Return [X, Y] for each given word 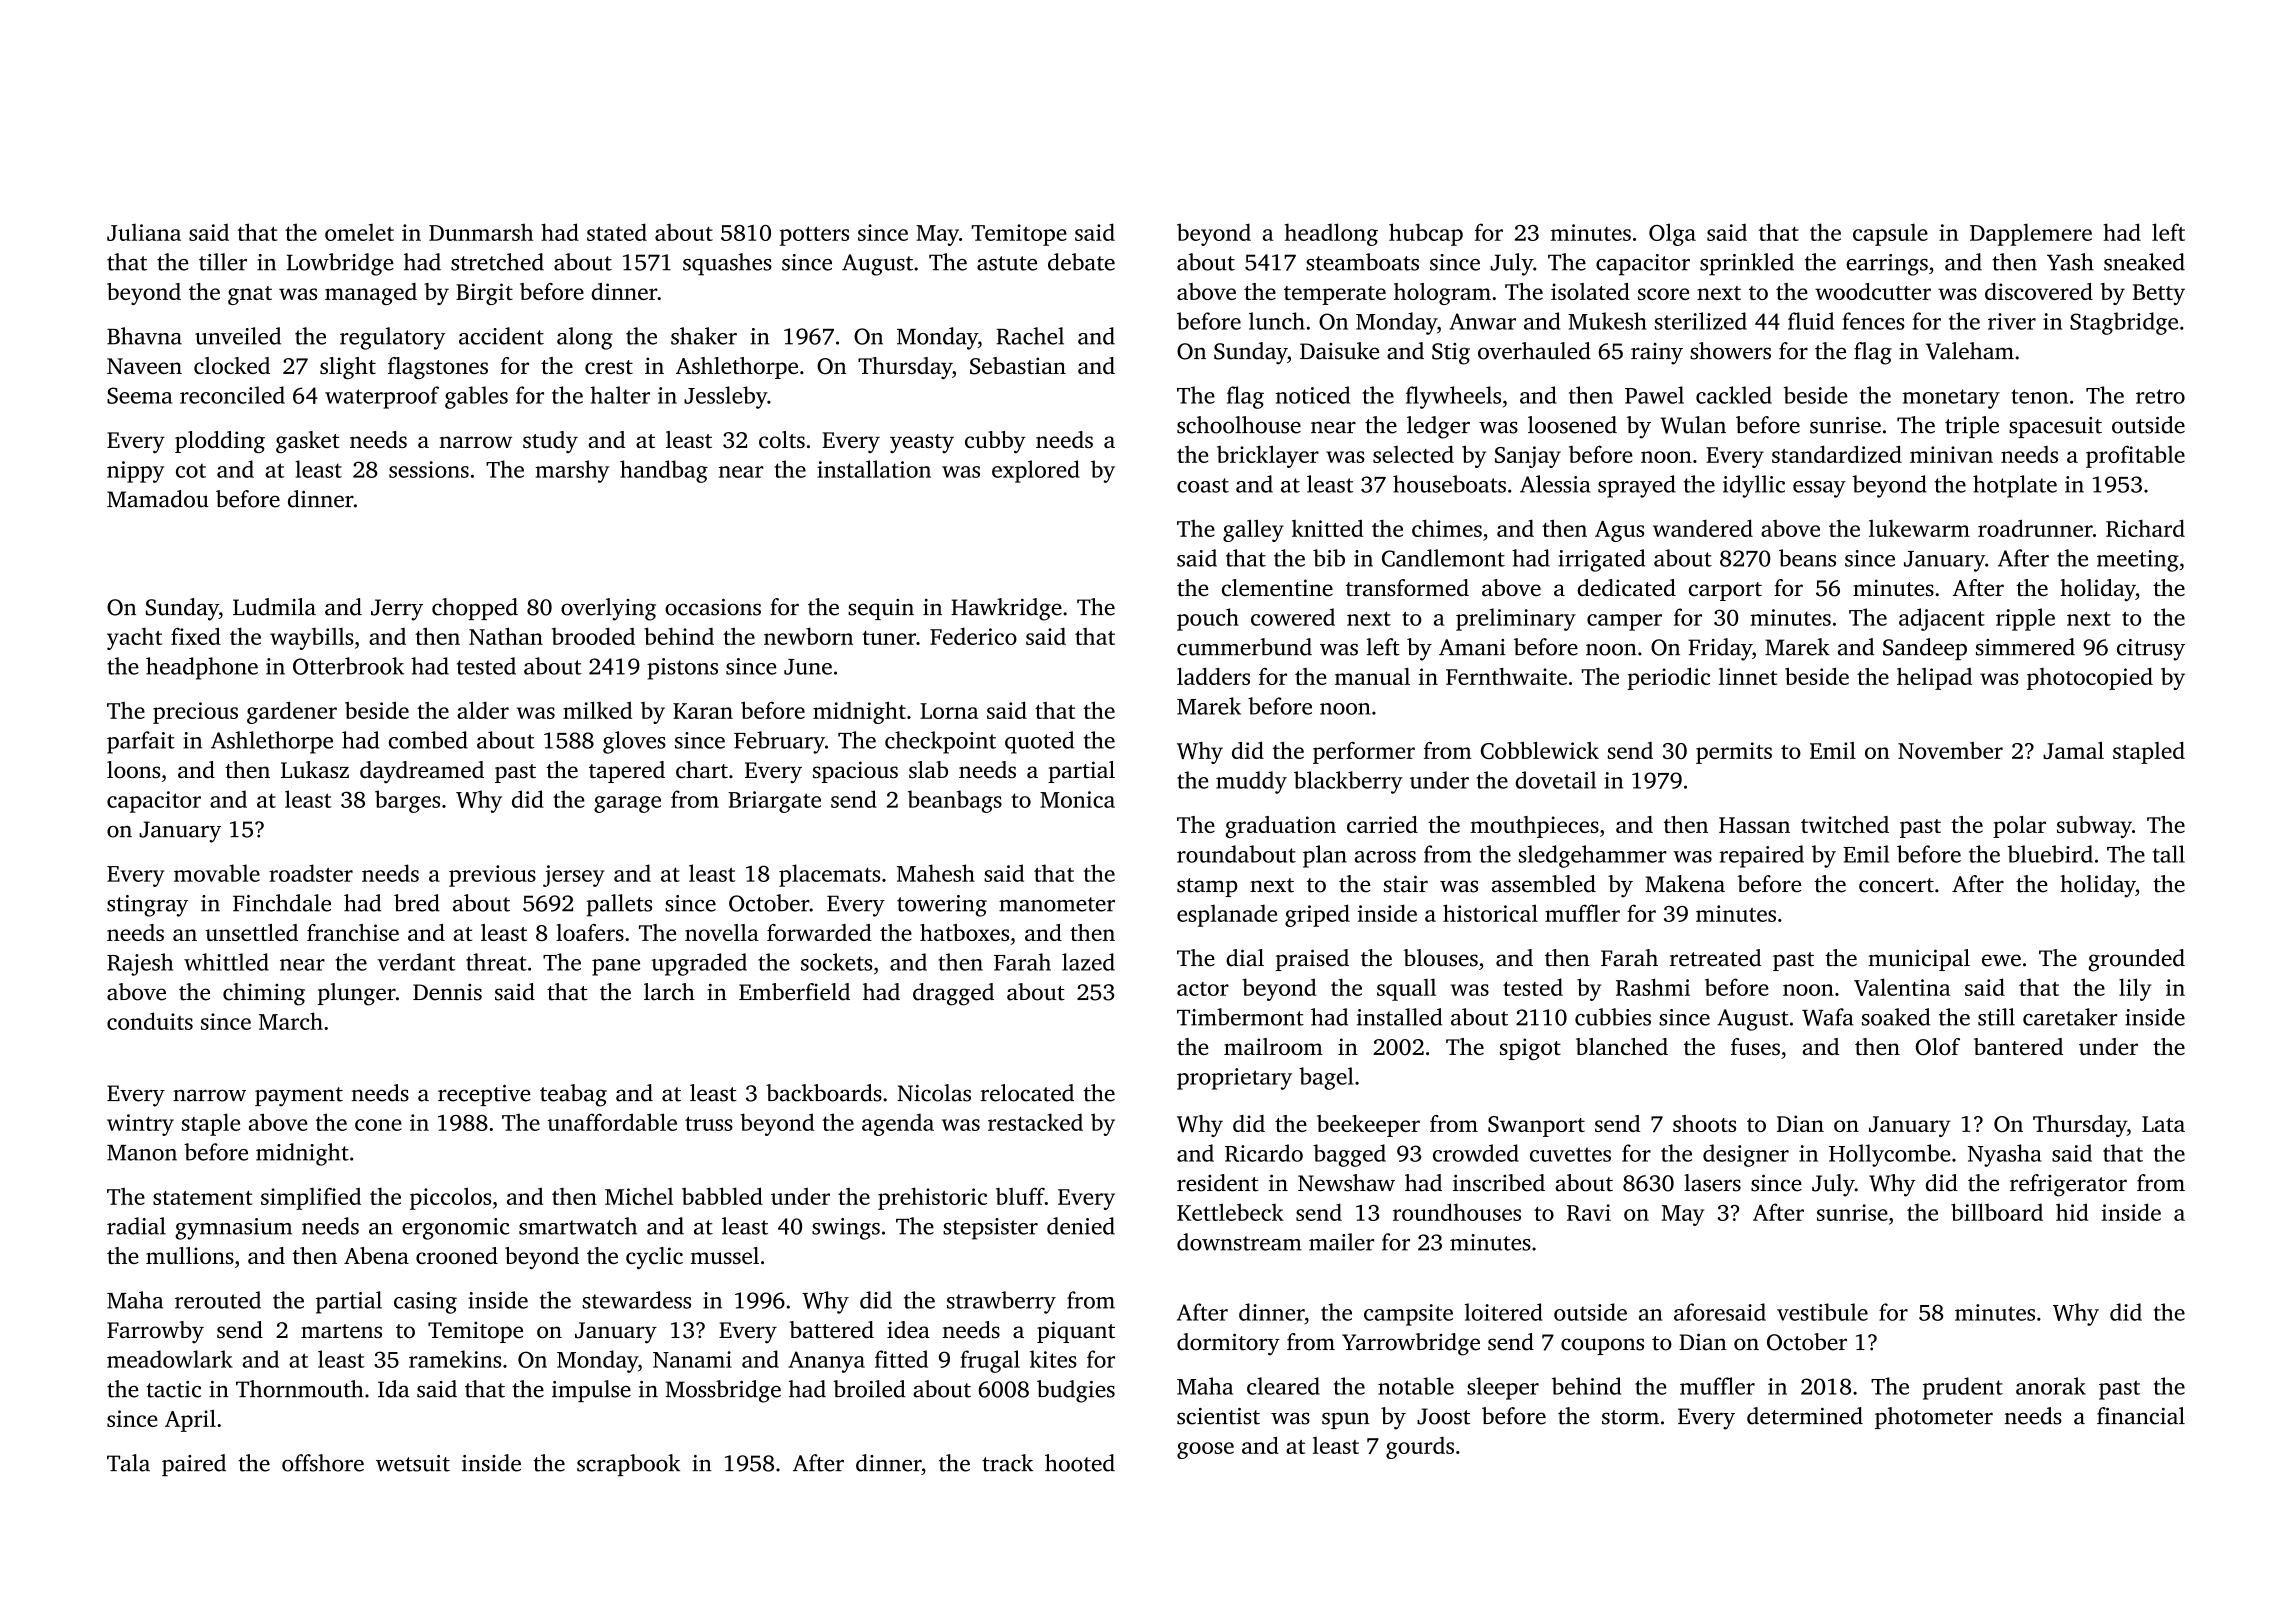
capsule [1890, 234]
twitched [1845, 824]
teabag [573, 1095]
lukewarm [1919, 528]
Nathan [506, 636]
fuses [1755, 1046]
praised [1312, 960]
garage [627, 804]
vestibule [1822, 1312]
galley [1253, 530]
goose [1205, 1450]
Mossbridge [723, 1391]
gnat [250, 295]
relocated [1027, 1093]
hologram [1442, 294]
